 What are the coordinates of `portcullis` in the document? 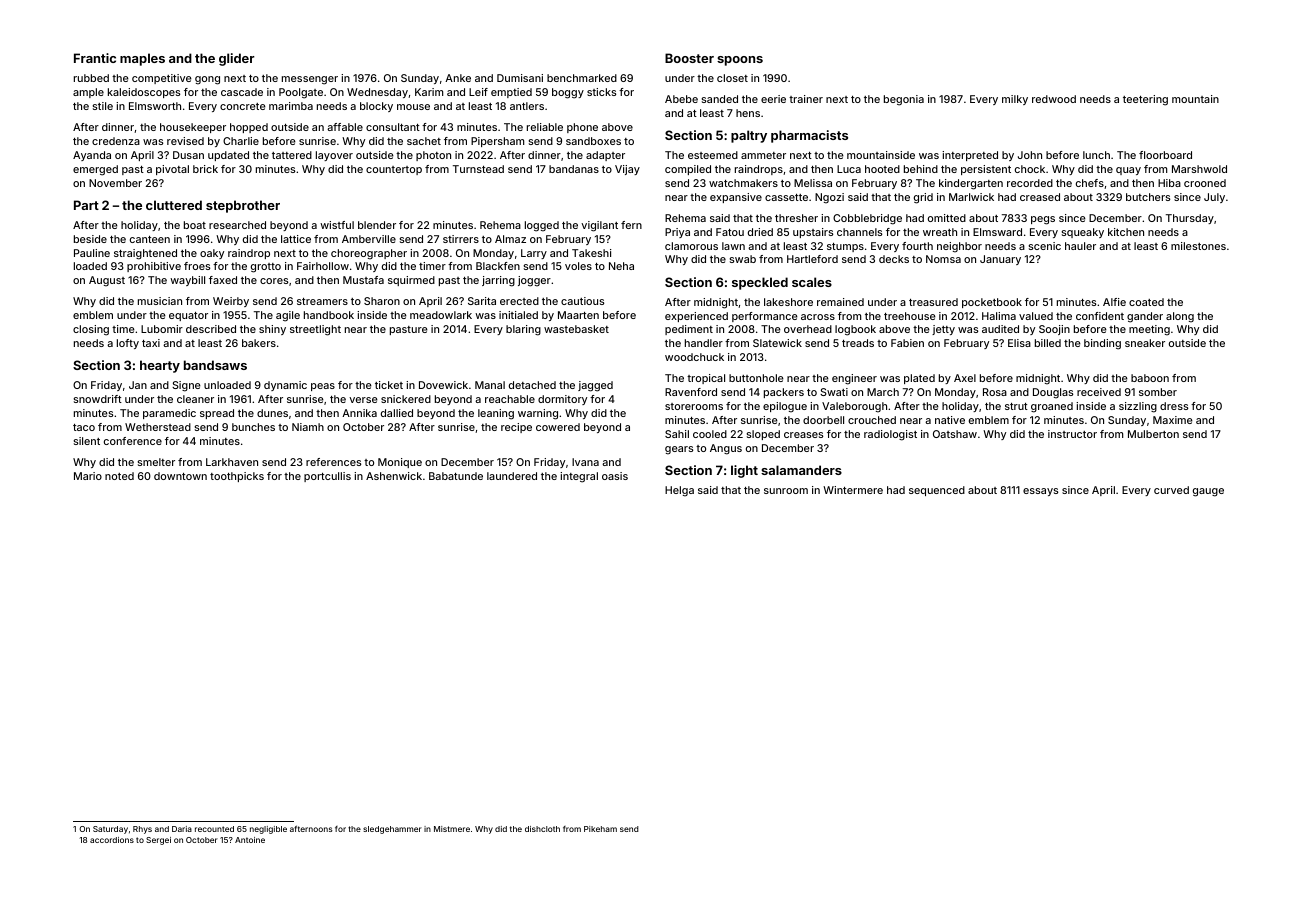 It's located at (327, 477).
